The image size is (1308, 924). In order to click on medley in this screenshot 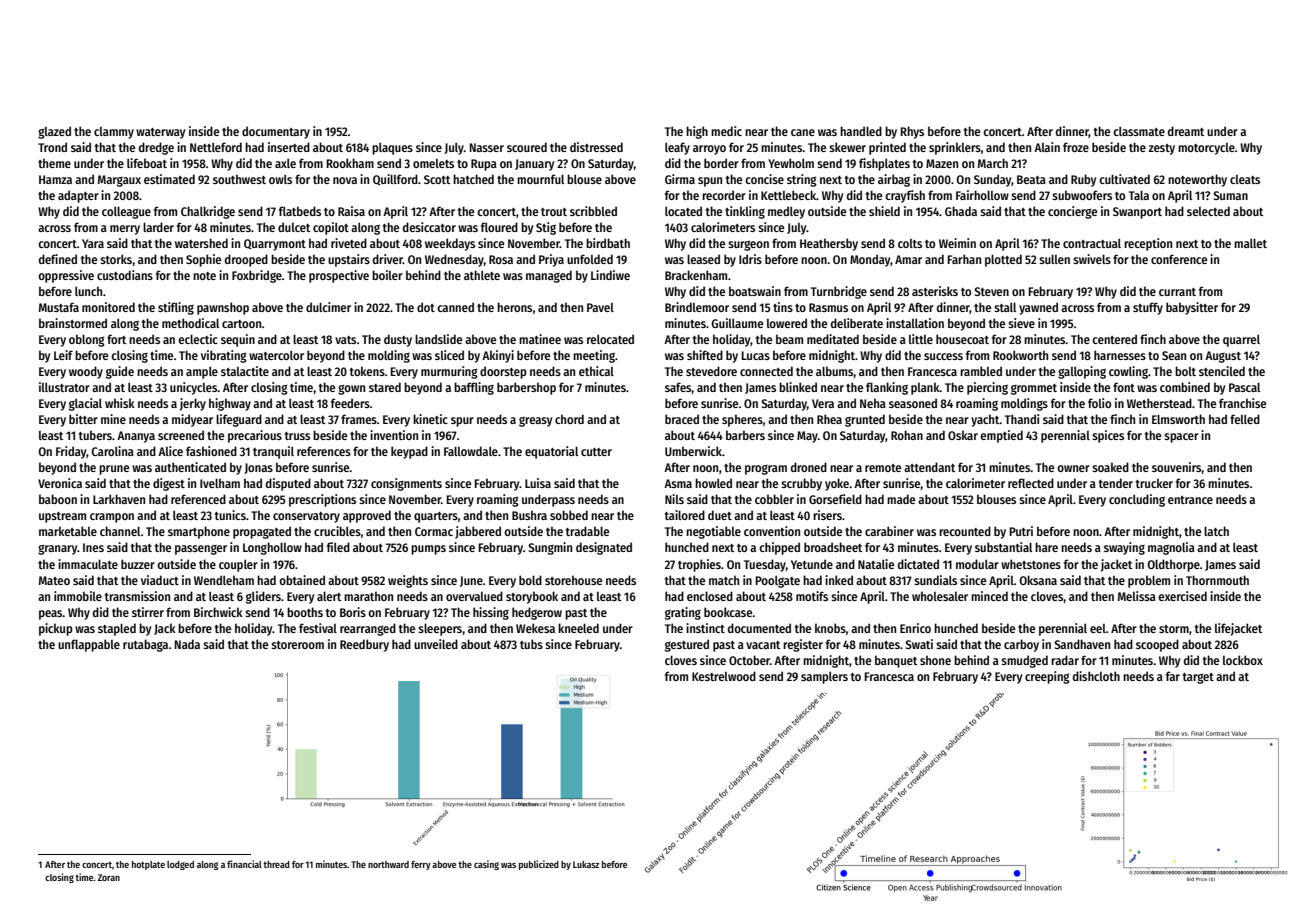, I will do `click(786, 212)`.
